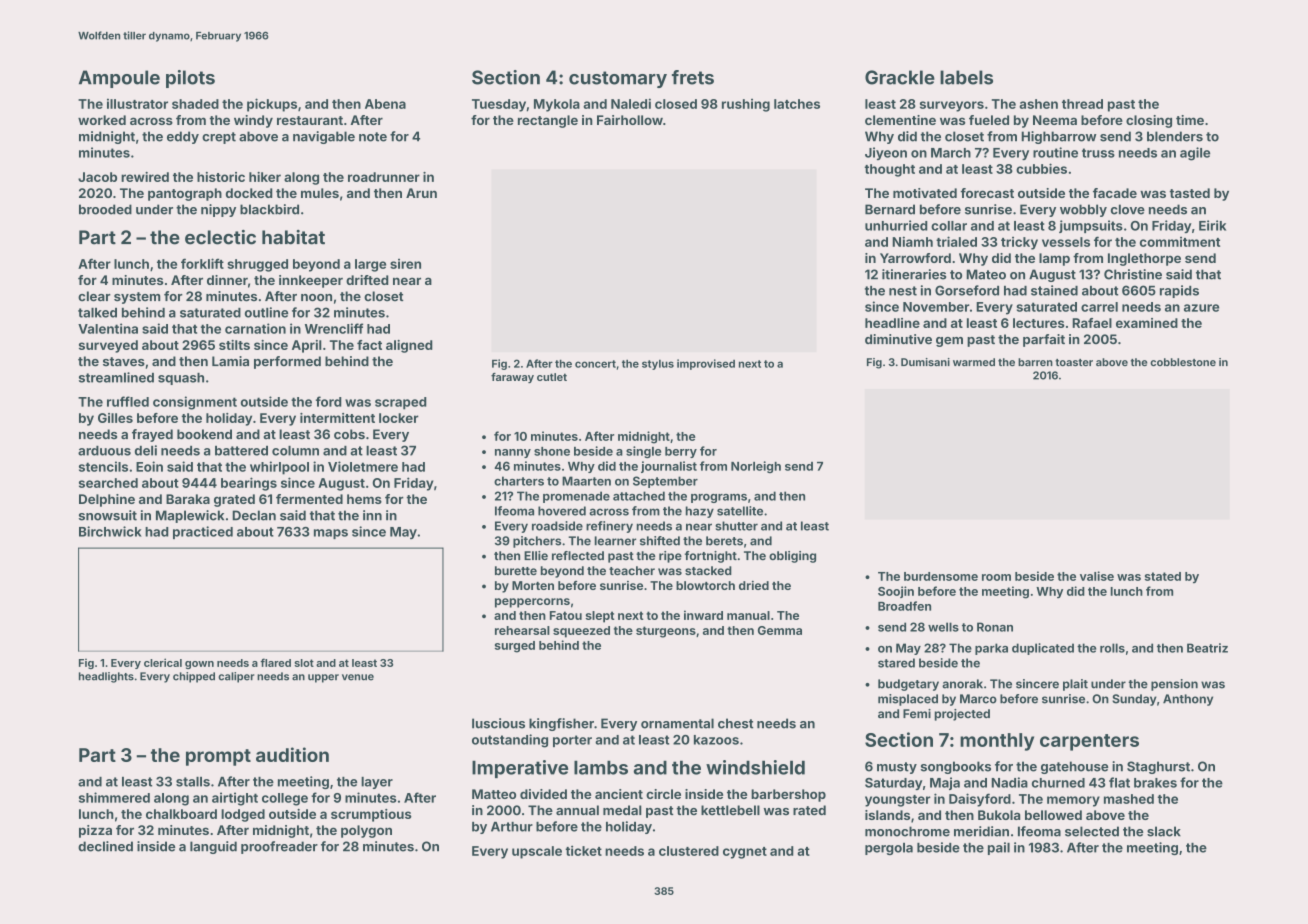 This document has width=1308, height=924. Describe the element at coordinates (366, 831) in the document. I see `polygon` at that location.
